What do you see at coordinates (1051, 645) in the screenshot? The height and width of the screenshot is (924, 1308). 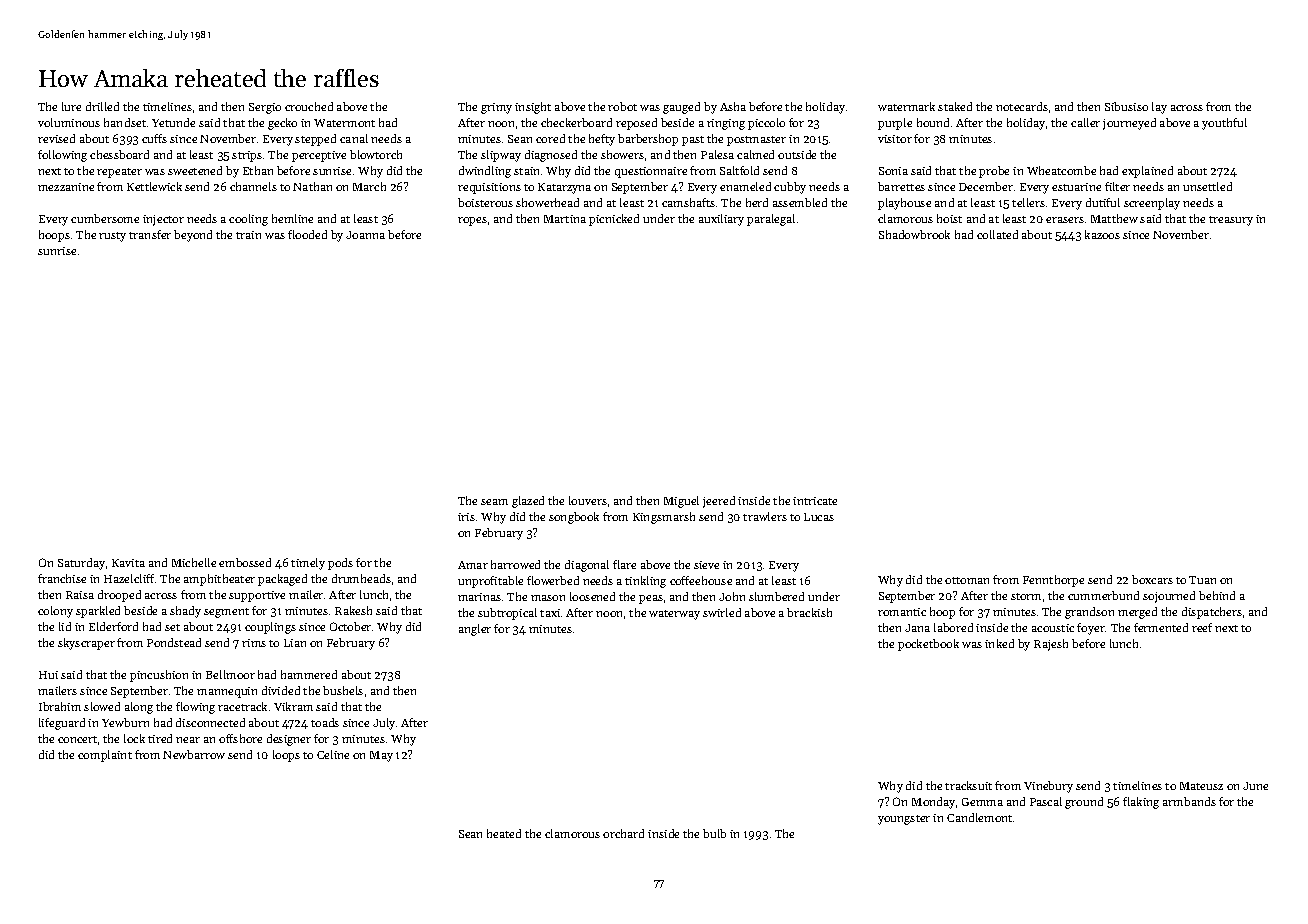 I see `Rajesh` at bounding box center [1051, 645].
